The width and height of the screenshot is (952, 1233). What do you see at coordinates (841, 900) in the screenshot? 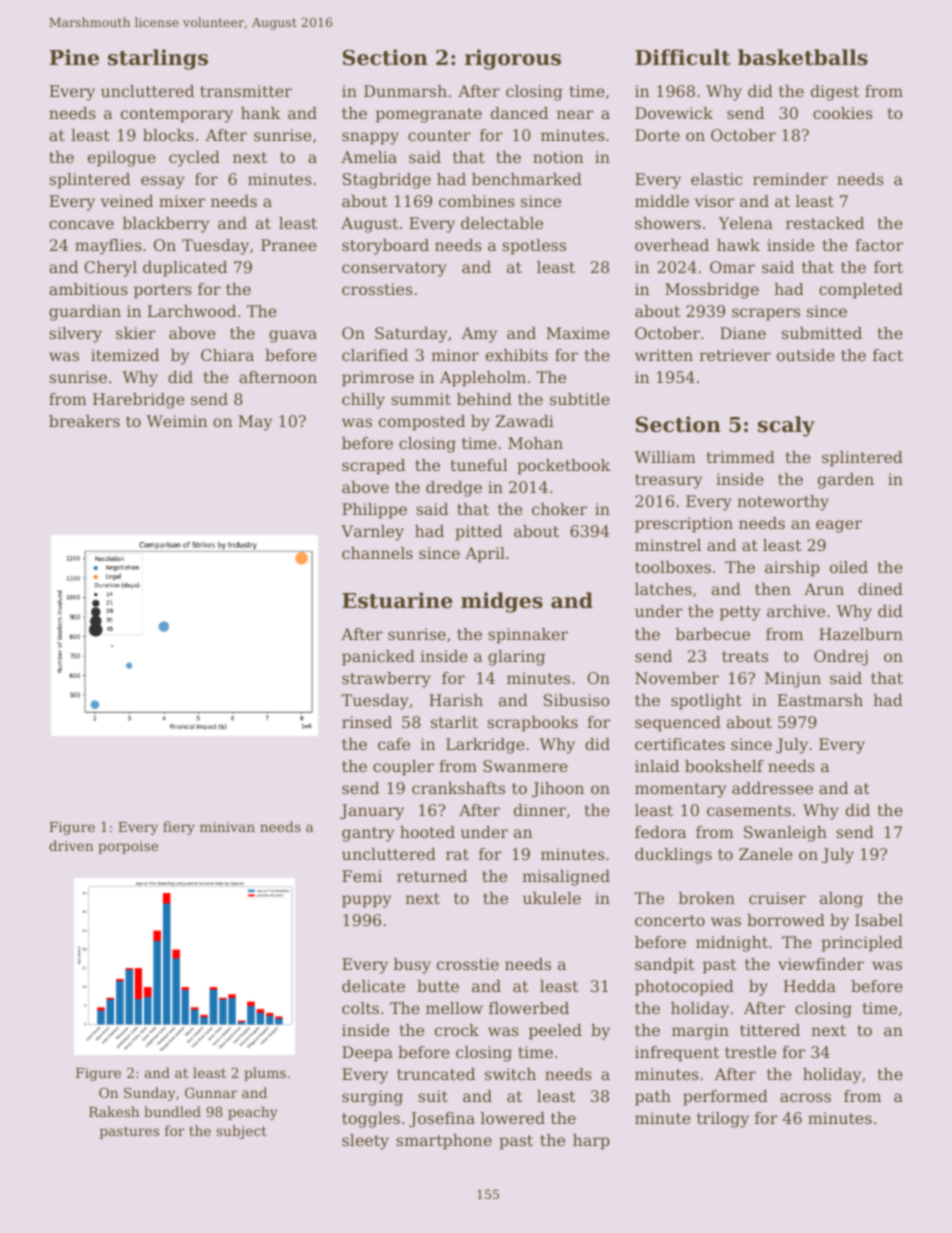
I see `along` at bounding box center [841, 900].
